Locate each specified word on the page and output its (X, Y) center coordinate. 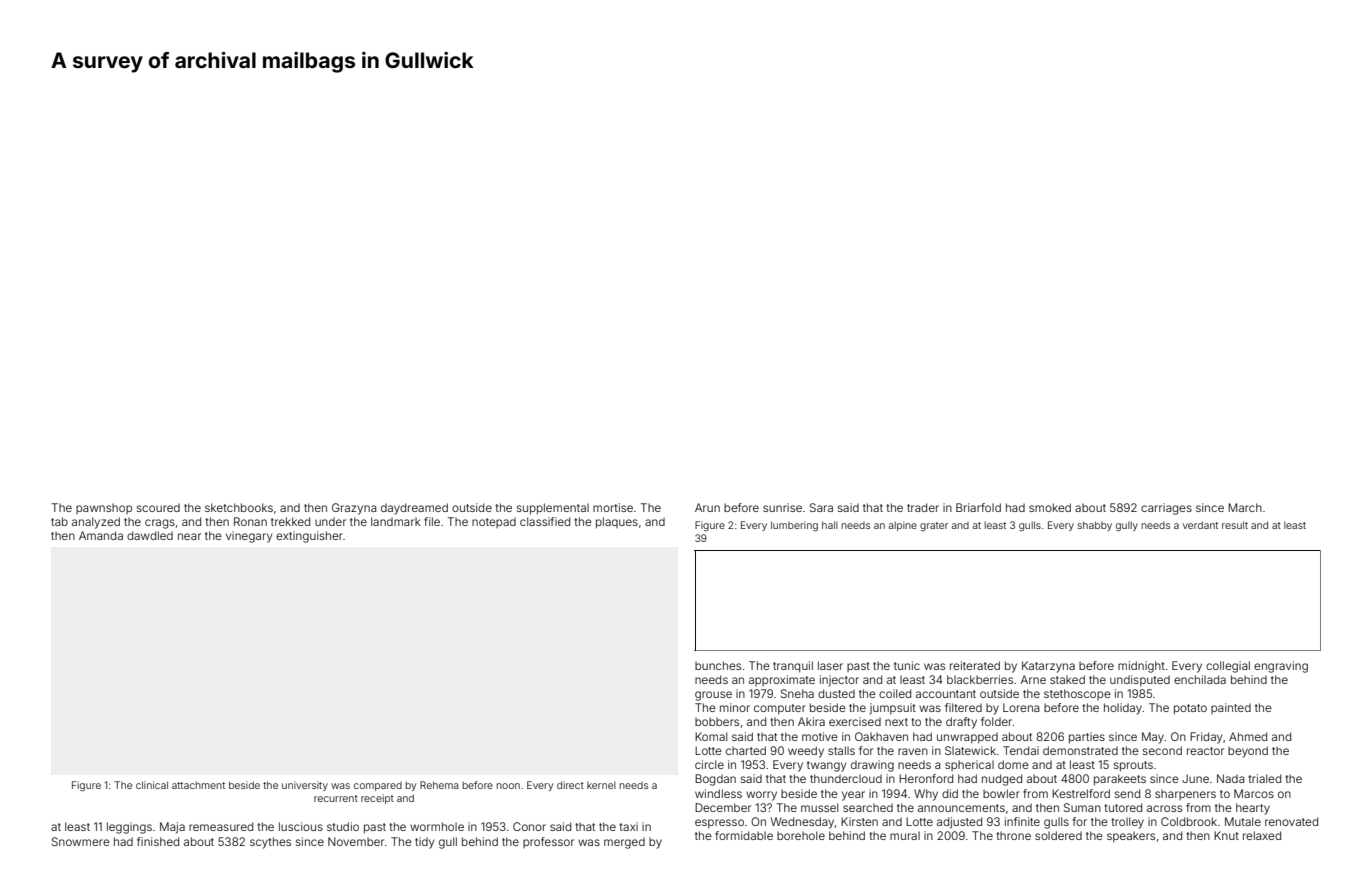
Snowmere (81, 841)
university (305, 786)
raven (913, 751)
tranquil (793, 667)
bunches (718, 665)
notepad (494, 522)
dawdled (150, 535)
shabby (1095, 526)
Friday (1206, 738)
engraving (1281, 667)
